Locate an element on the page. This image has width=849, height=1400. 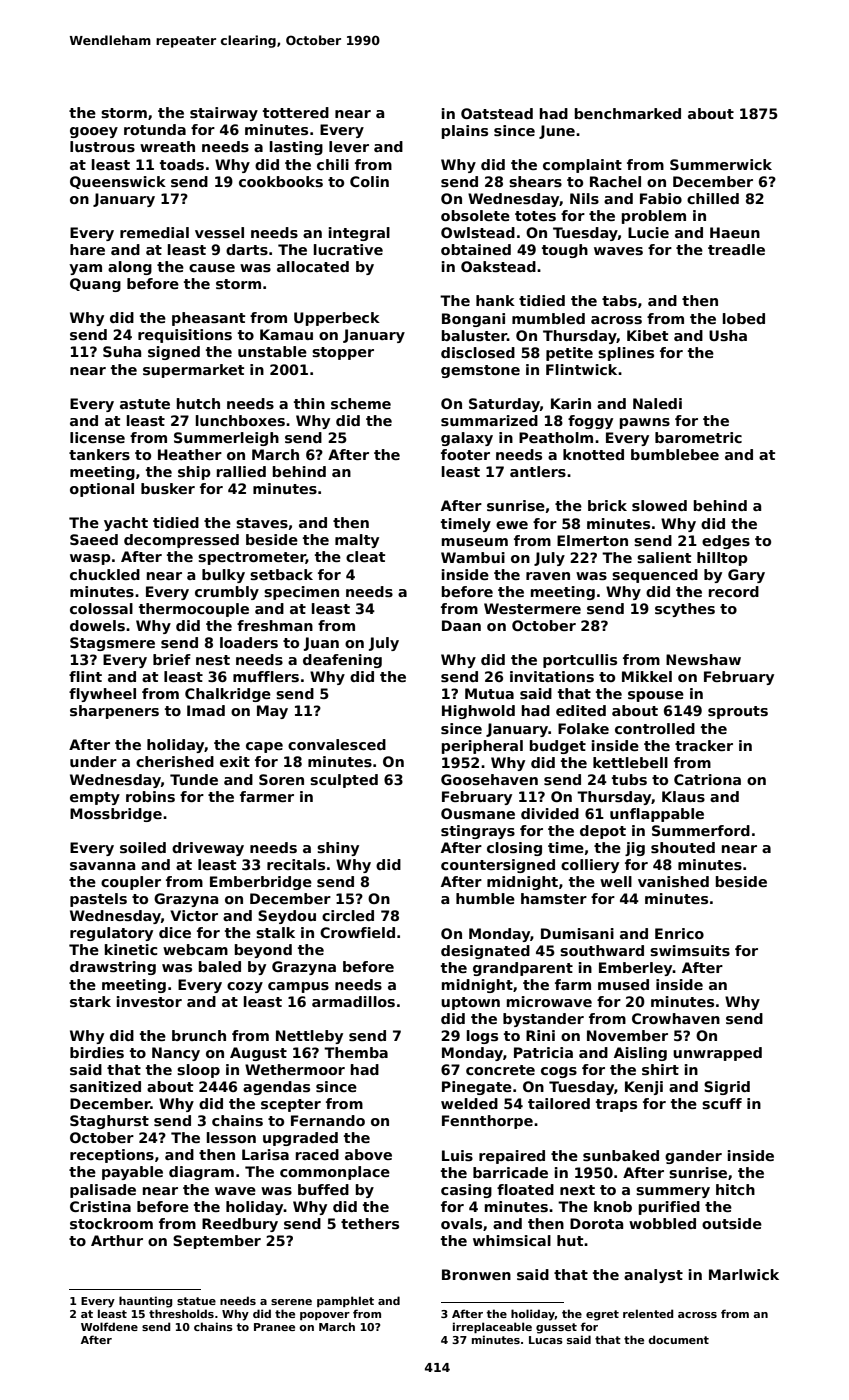
tethers is located at coordinates (370, 1223).
